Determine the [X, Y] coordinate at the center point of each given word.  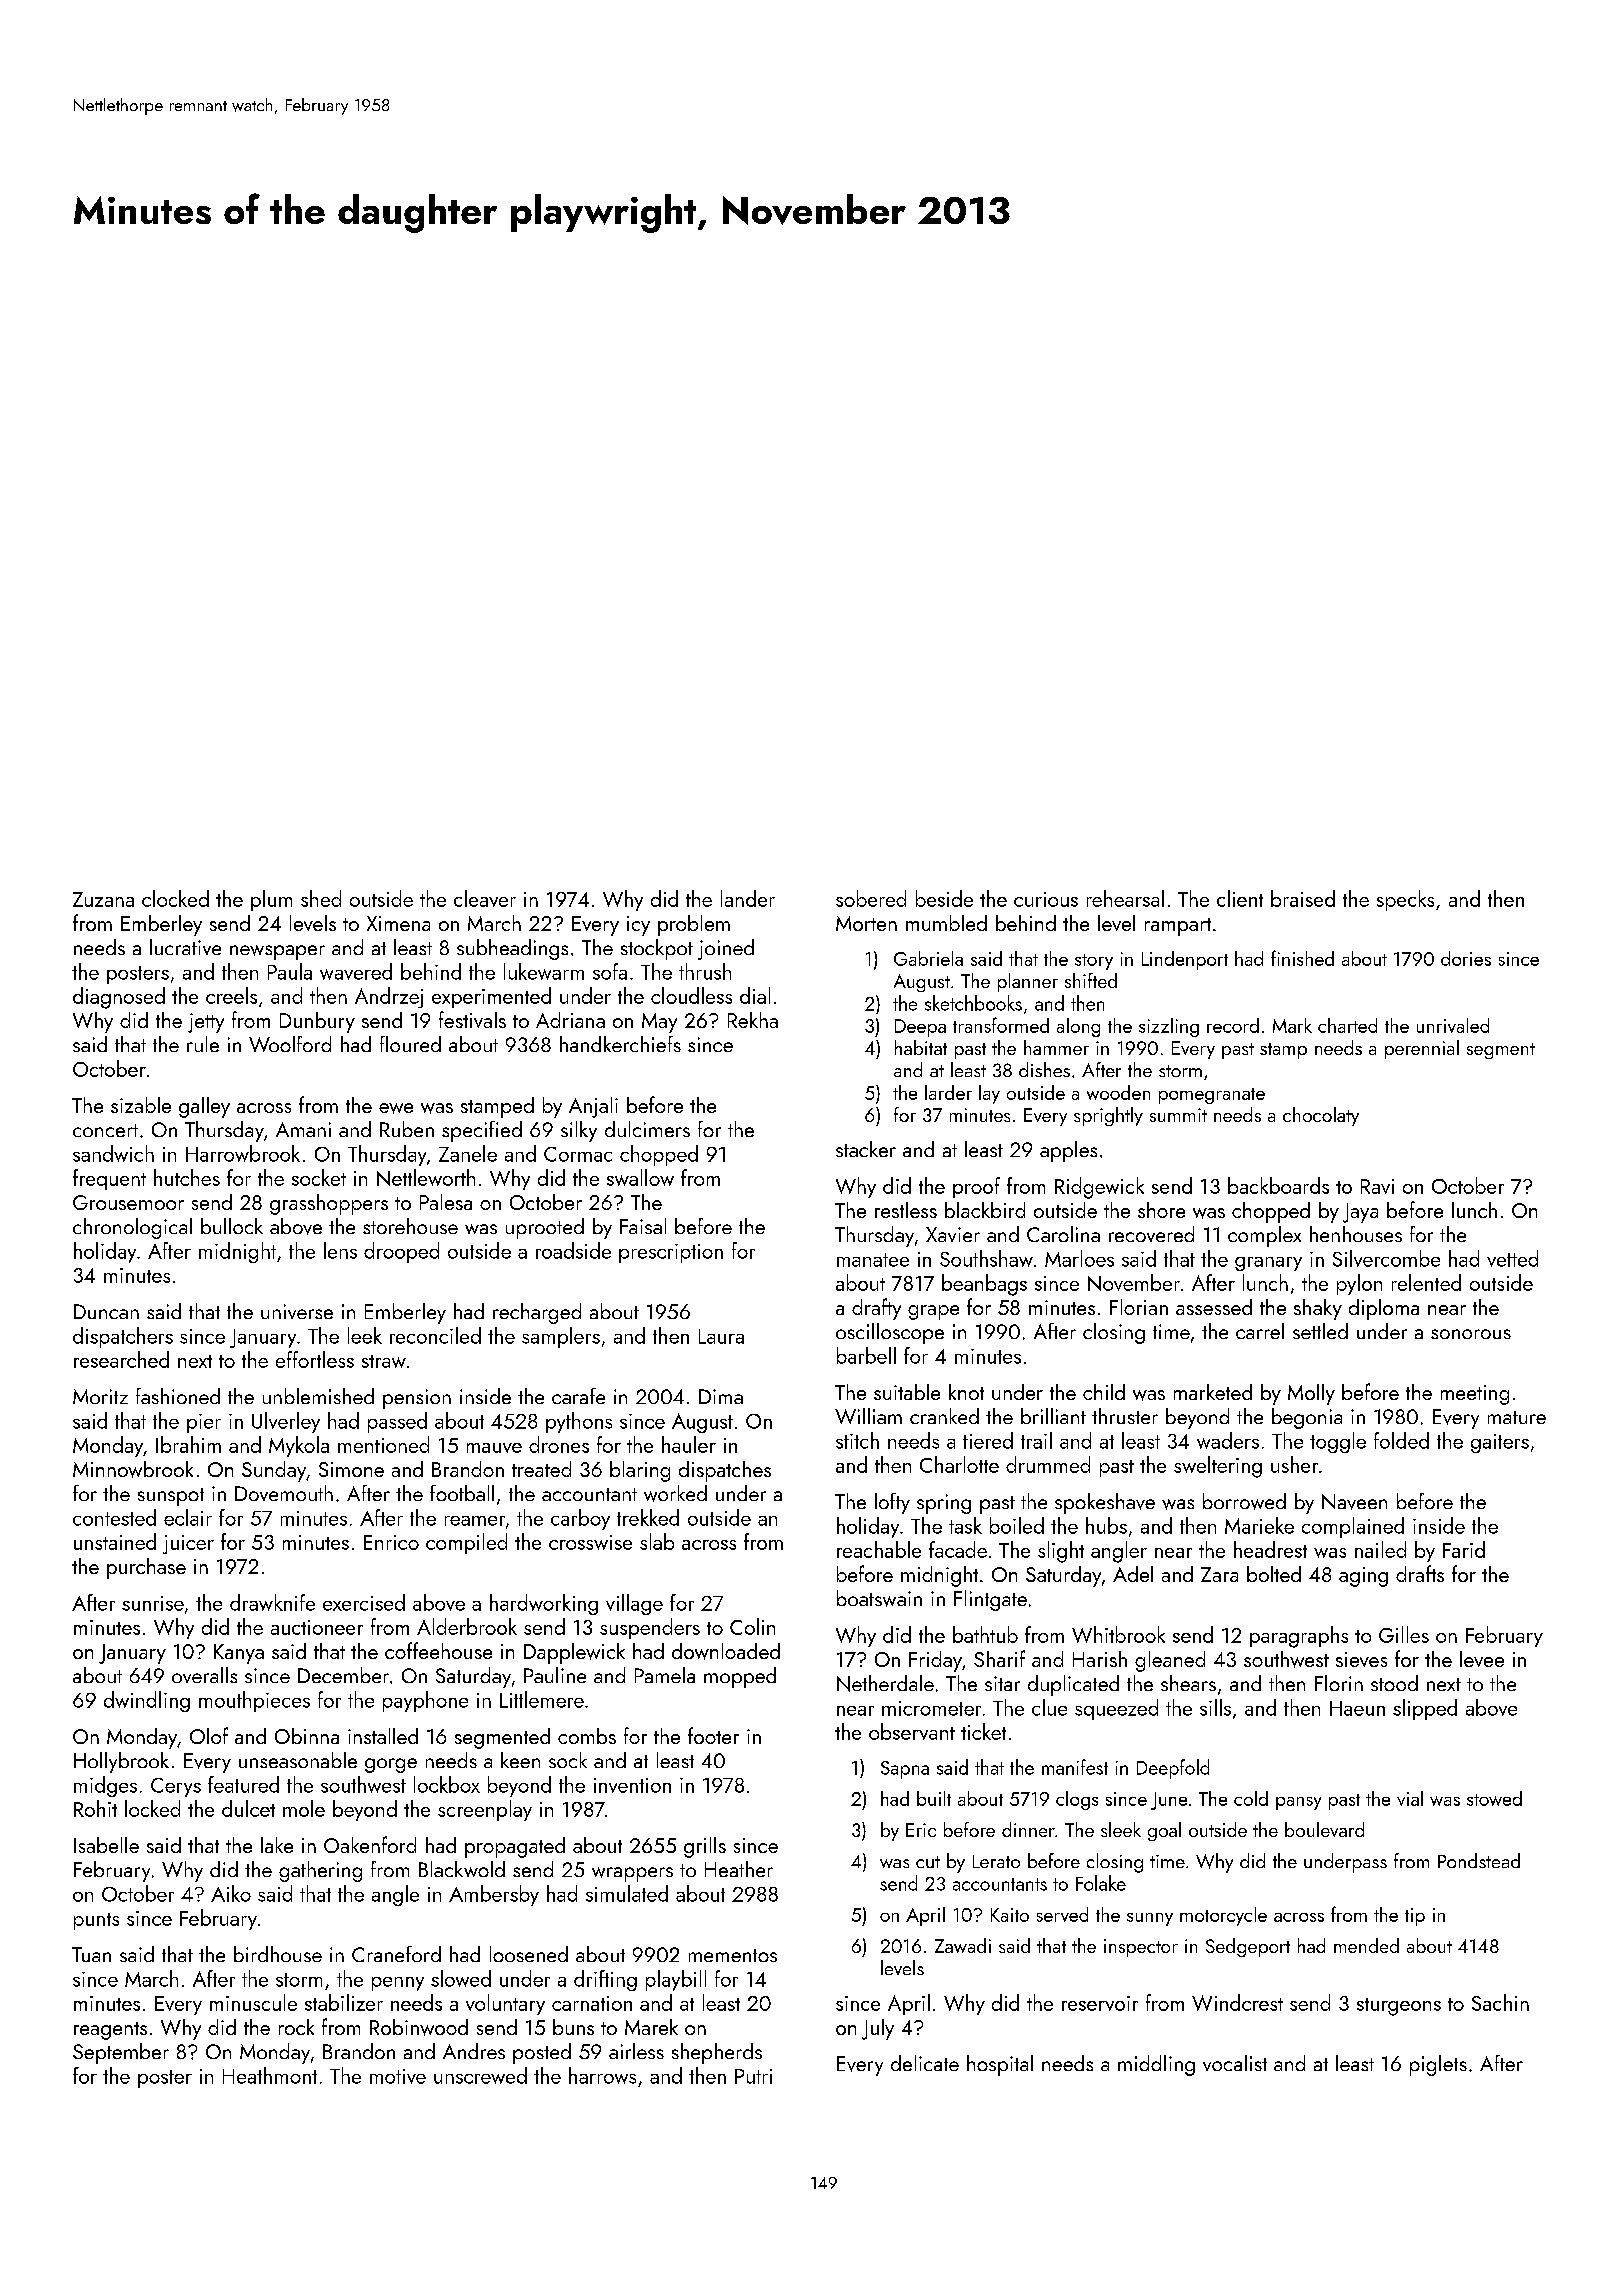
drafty [876, 1309]
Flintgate [990, 1600]
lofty [892, 1503]
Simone [351, 1469]
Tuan [91, 1954]
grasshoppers [329, 1204]
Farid [1464, 1549]
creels [231, 995]
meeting [1475, 1395]
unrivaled [1453, 1025]
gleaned [1170, 1661]
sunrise [153, 1603]
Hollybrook [121, 1762]
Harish [1100, 1659]
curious [1046, 899]
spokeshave [1105, 1503]
